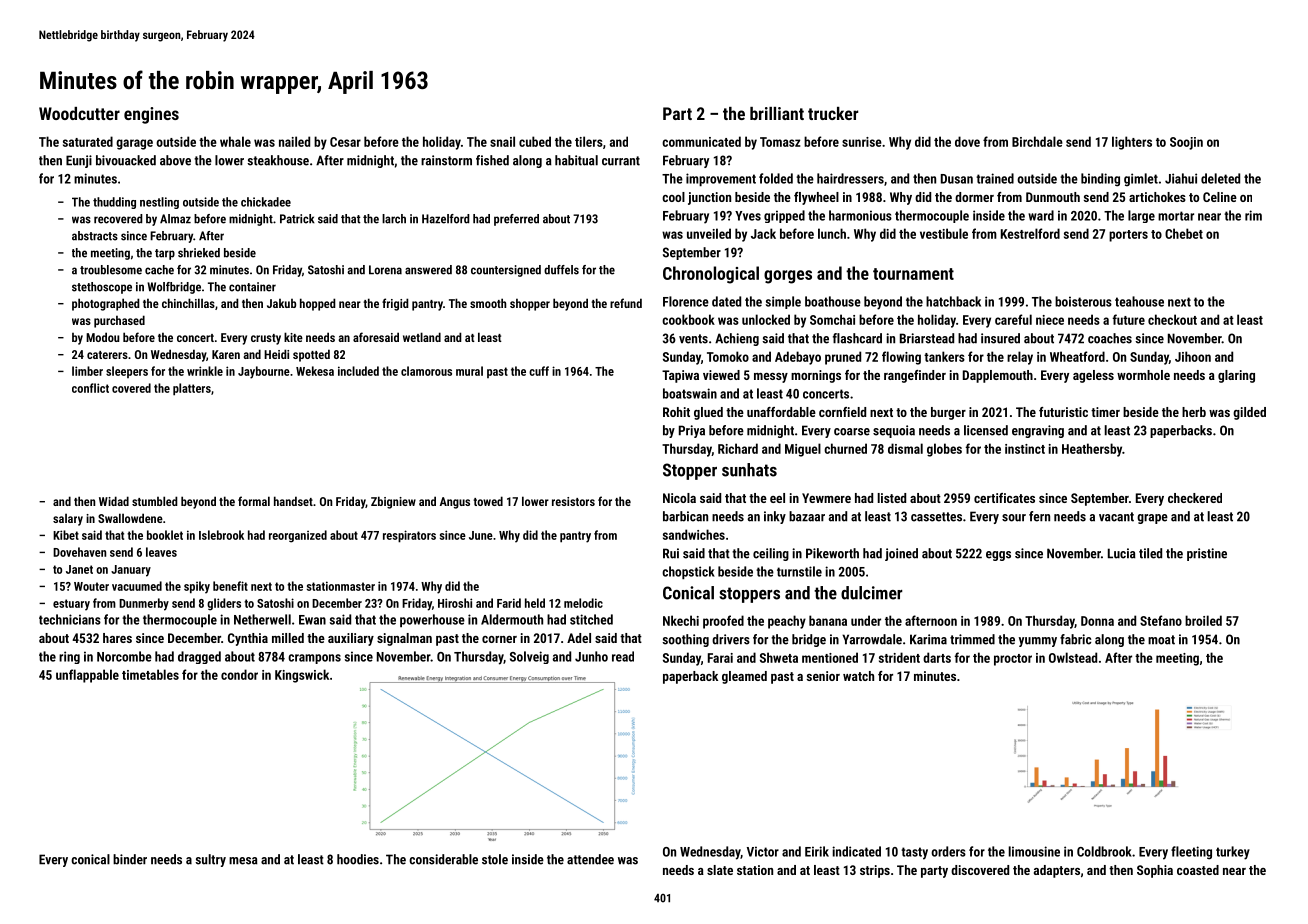  I want to click on Jack, so click(763, 233).
